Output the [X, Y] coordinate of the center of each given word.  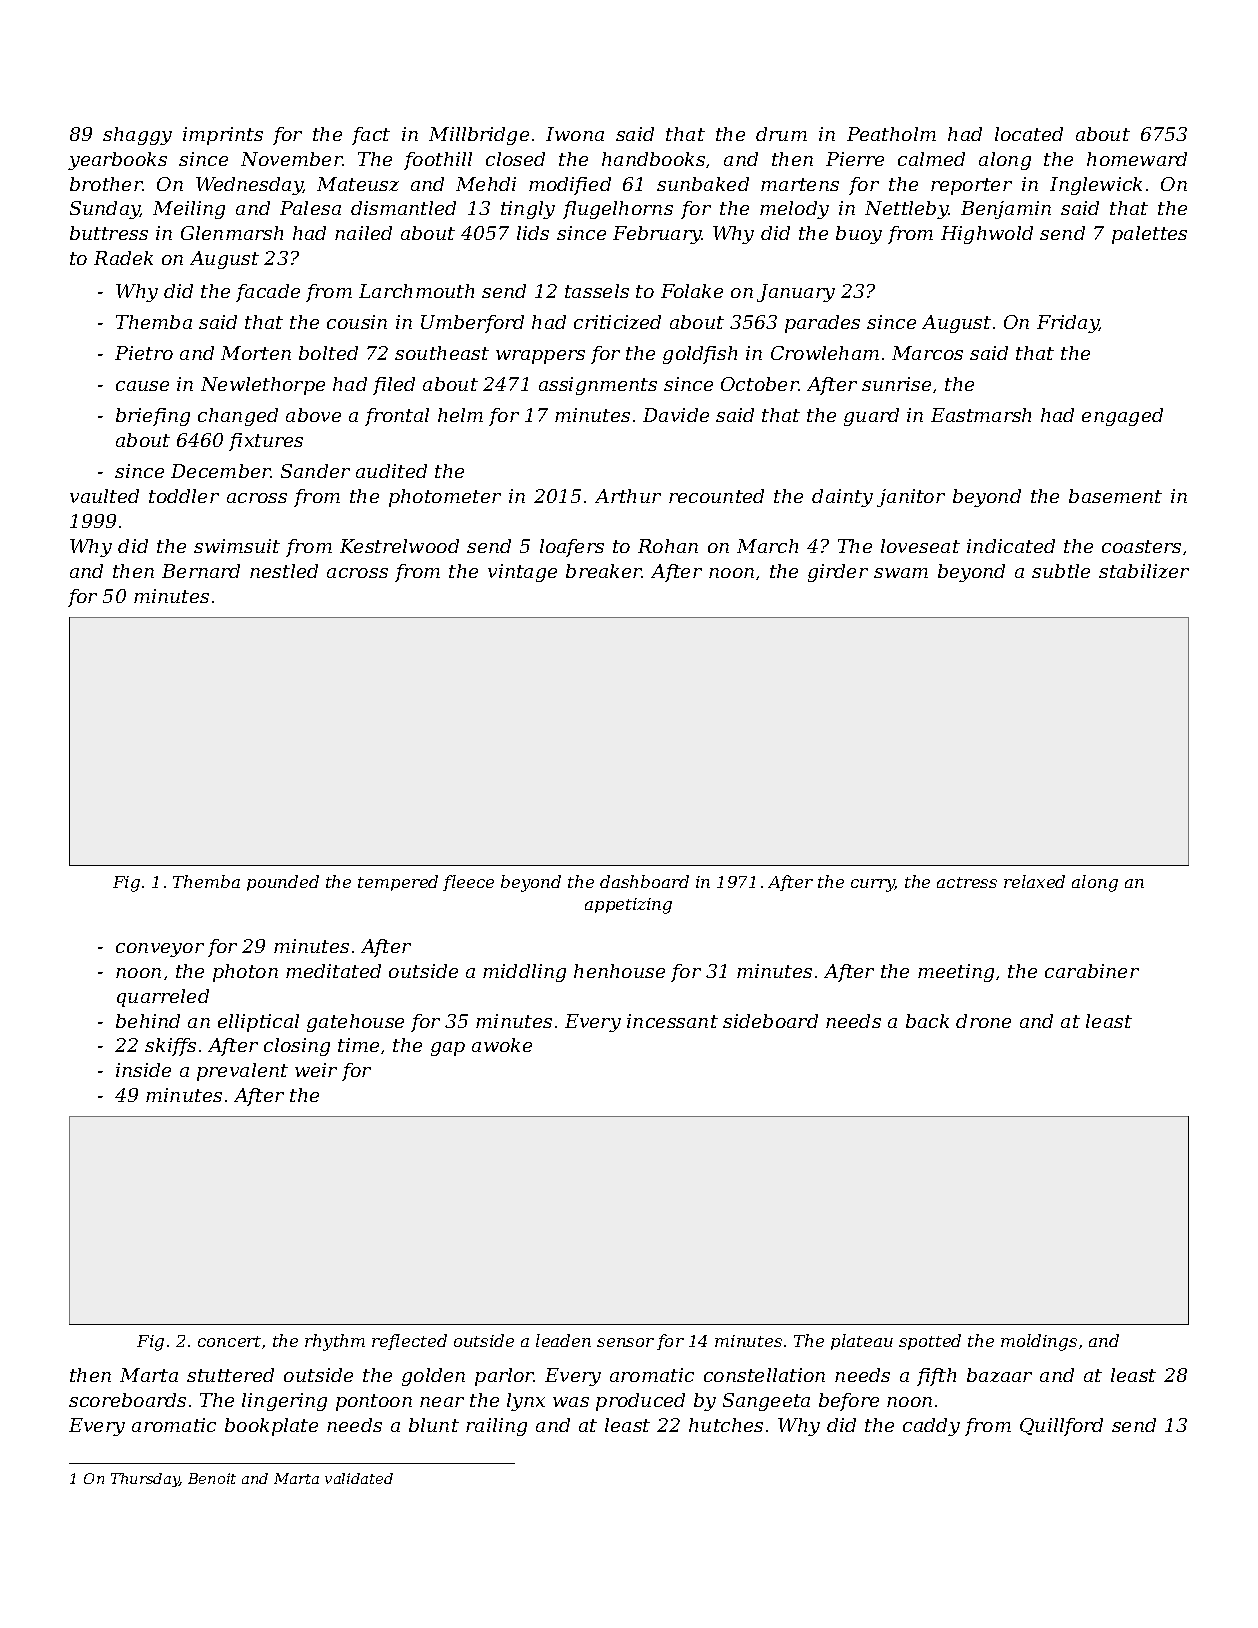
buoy [859, 235]
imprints [223, 136]
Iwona [575, 134]
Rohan [668, 546]
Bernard [201, 571]
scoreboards [127, 1400]
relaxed [1034, 881]
